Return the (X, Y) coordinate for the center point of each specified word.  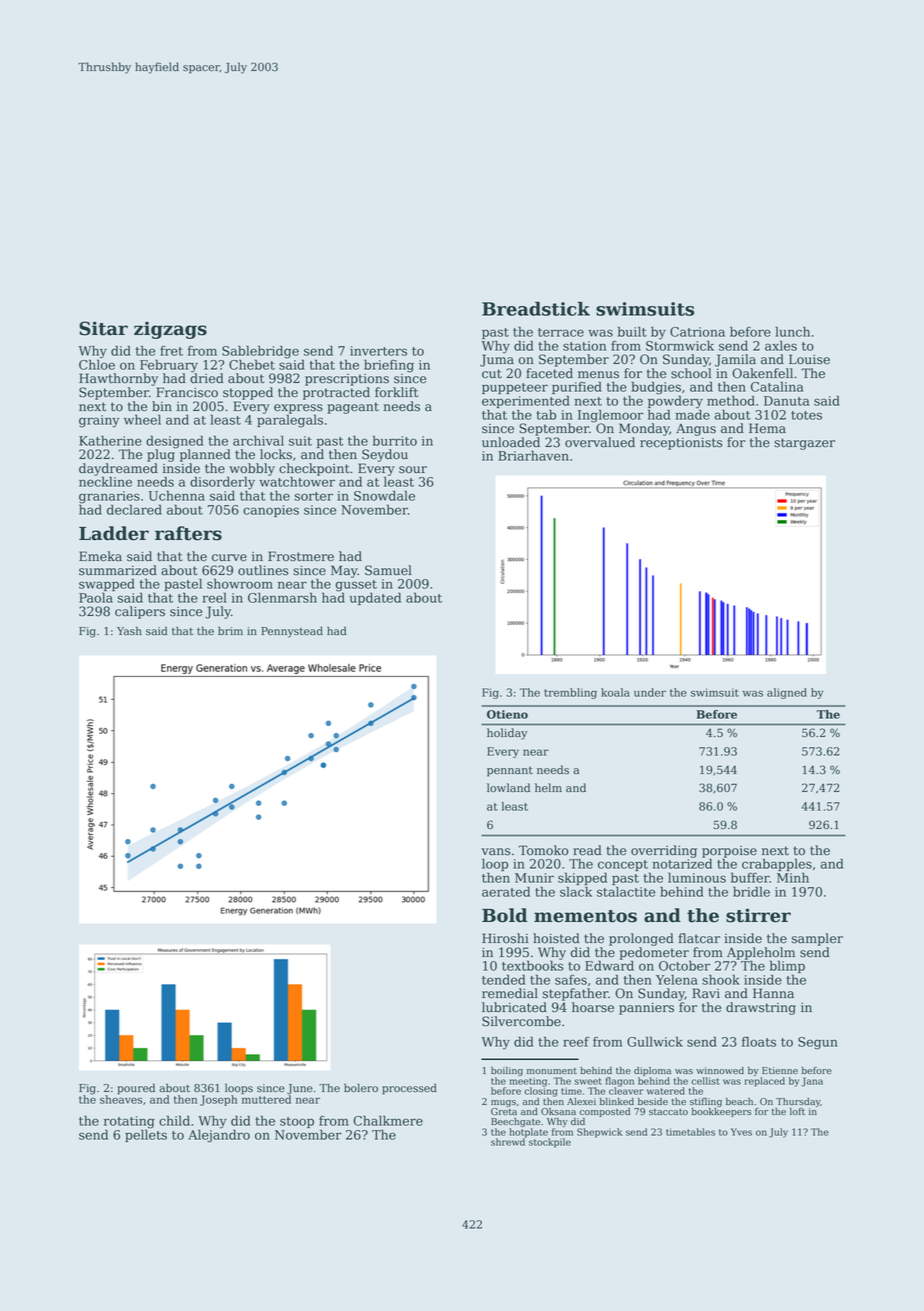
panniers (646, 1009)
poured (136, 1089)
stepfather (575, 994)
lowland (508, 788)
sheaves (121, 1099)
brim (230, 631)
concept (623, 865)
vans (495, 852)
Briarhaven (533, 455)
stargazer (804, 444)
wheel (142, 419)
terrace (561, 332)
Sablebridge (260, 352)
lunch (792, 331)
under (650, 692)
